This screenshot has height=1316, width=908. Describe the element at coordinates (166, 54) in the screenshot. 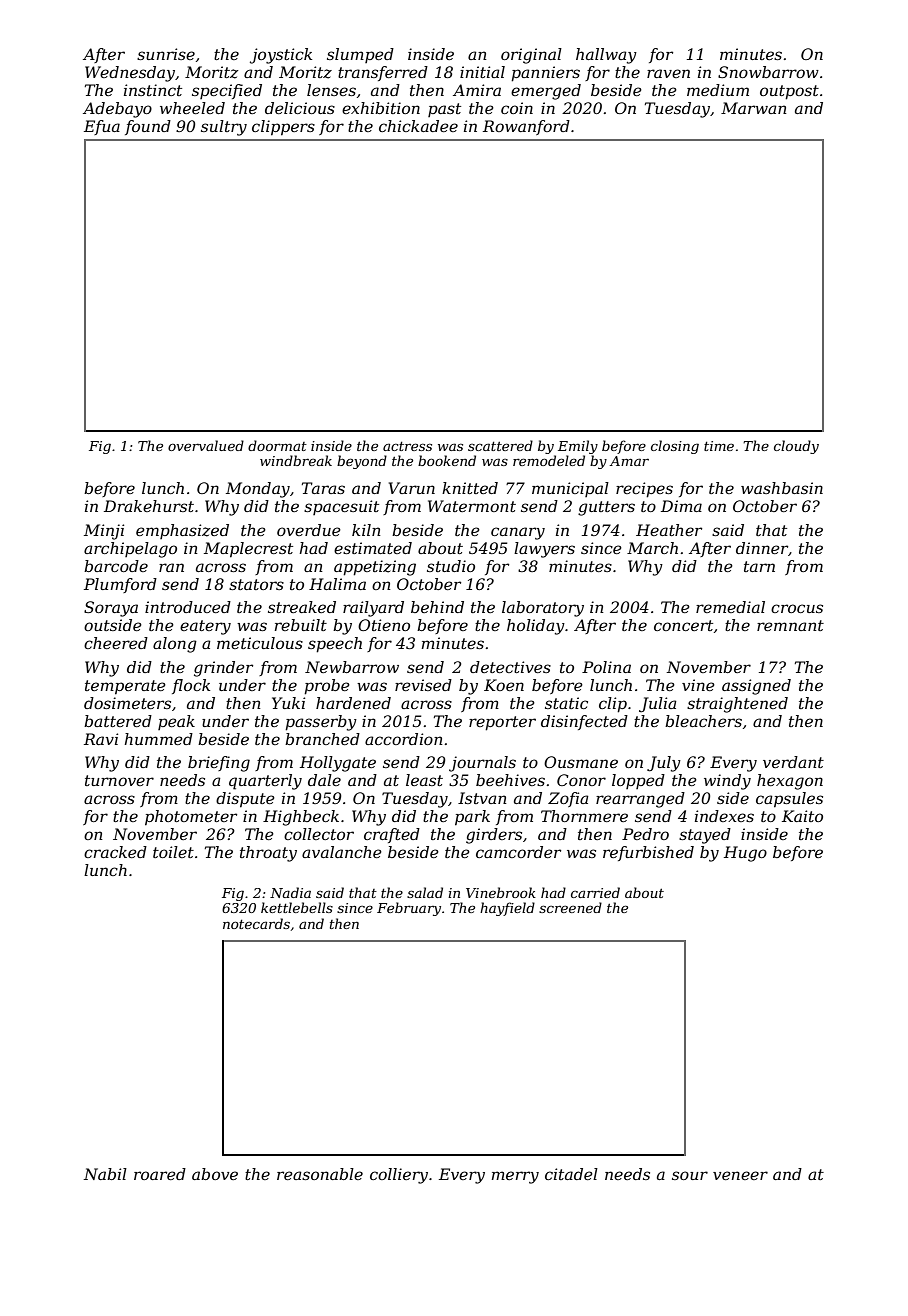

I see `sunrise` at that location.
